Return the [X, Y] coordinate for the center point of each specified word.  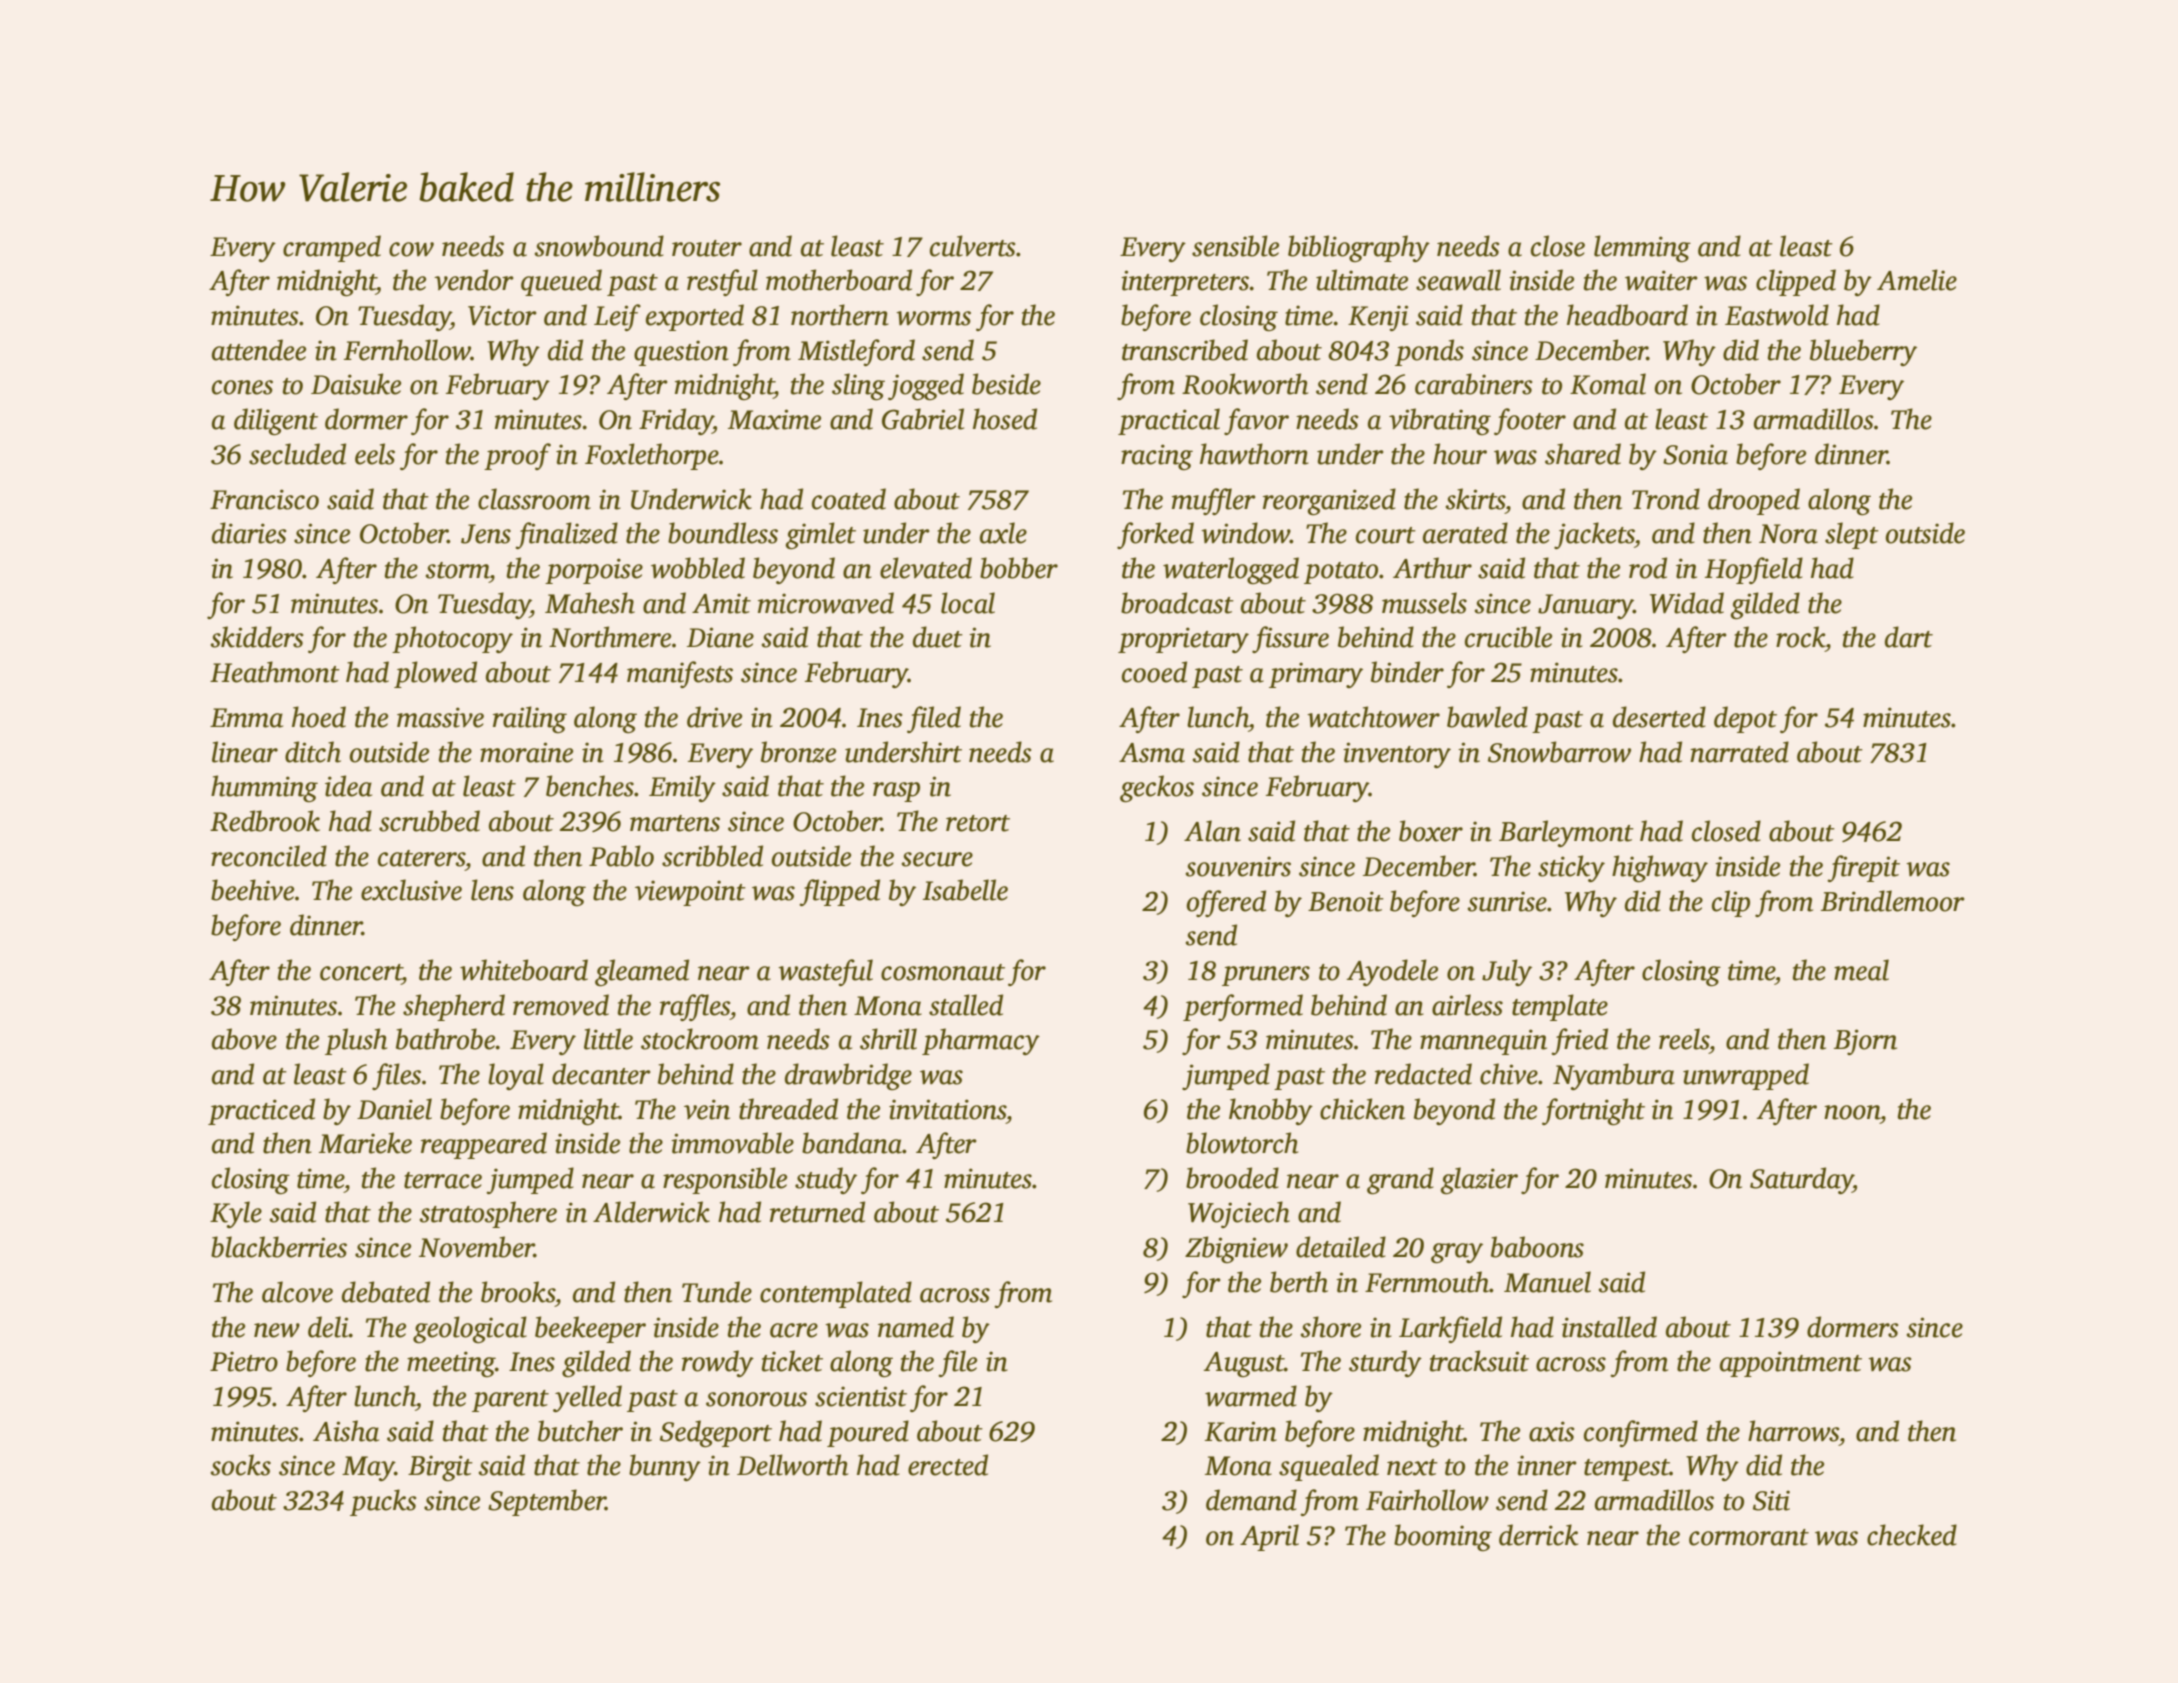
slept [1852, 535]
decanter [601, 1074]
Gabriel [923, 419]
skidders [256, 637]
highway [1660, 868]
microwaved [826, 603]
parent [510, 1401]
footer [1530, 421]
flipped [839, 892]
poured [868, 1433]
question [681, 353]
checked [1912, 1535]
